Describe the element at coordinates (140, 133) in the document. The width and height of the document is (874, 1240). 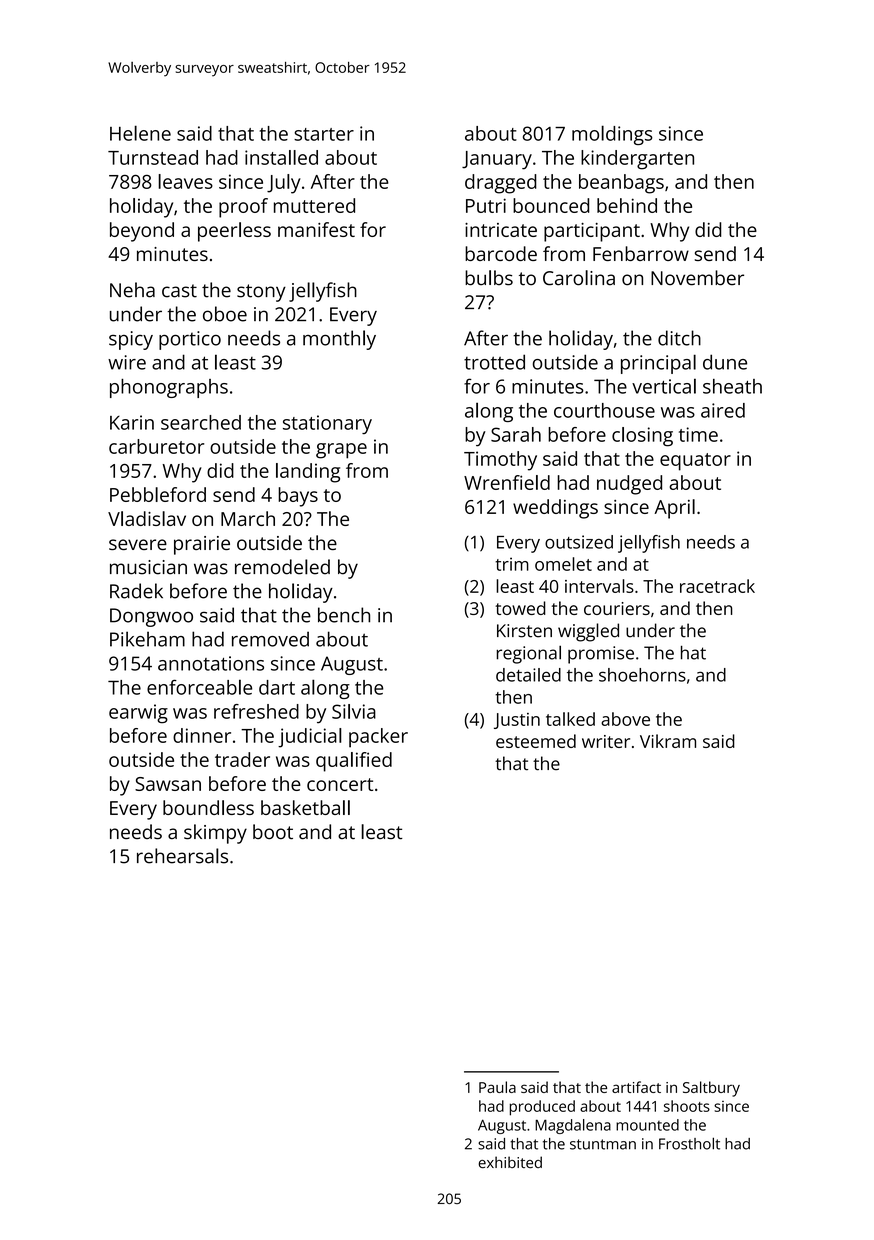
I see `Helene` at that location.
